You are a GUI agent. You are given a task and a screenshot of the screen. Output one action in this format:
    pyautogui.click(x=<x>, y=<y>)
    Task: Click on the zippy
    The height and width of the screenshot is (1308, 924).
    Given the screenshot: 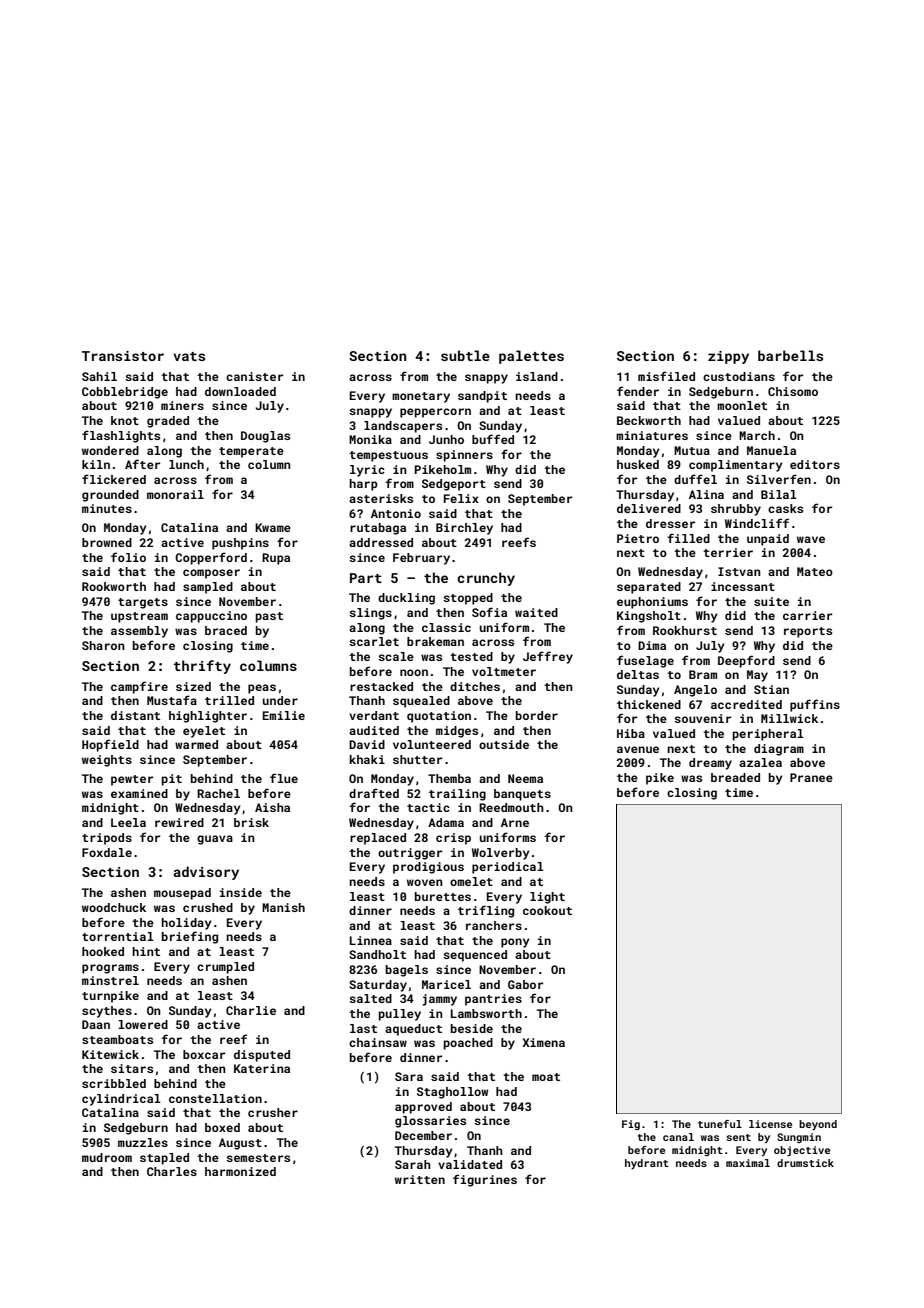 What is the action you would take?
    pyautogui.click(x=728, y=357)
